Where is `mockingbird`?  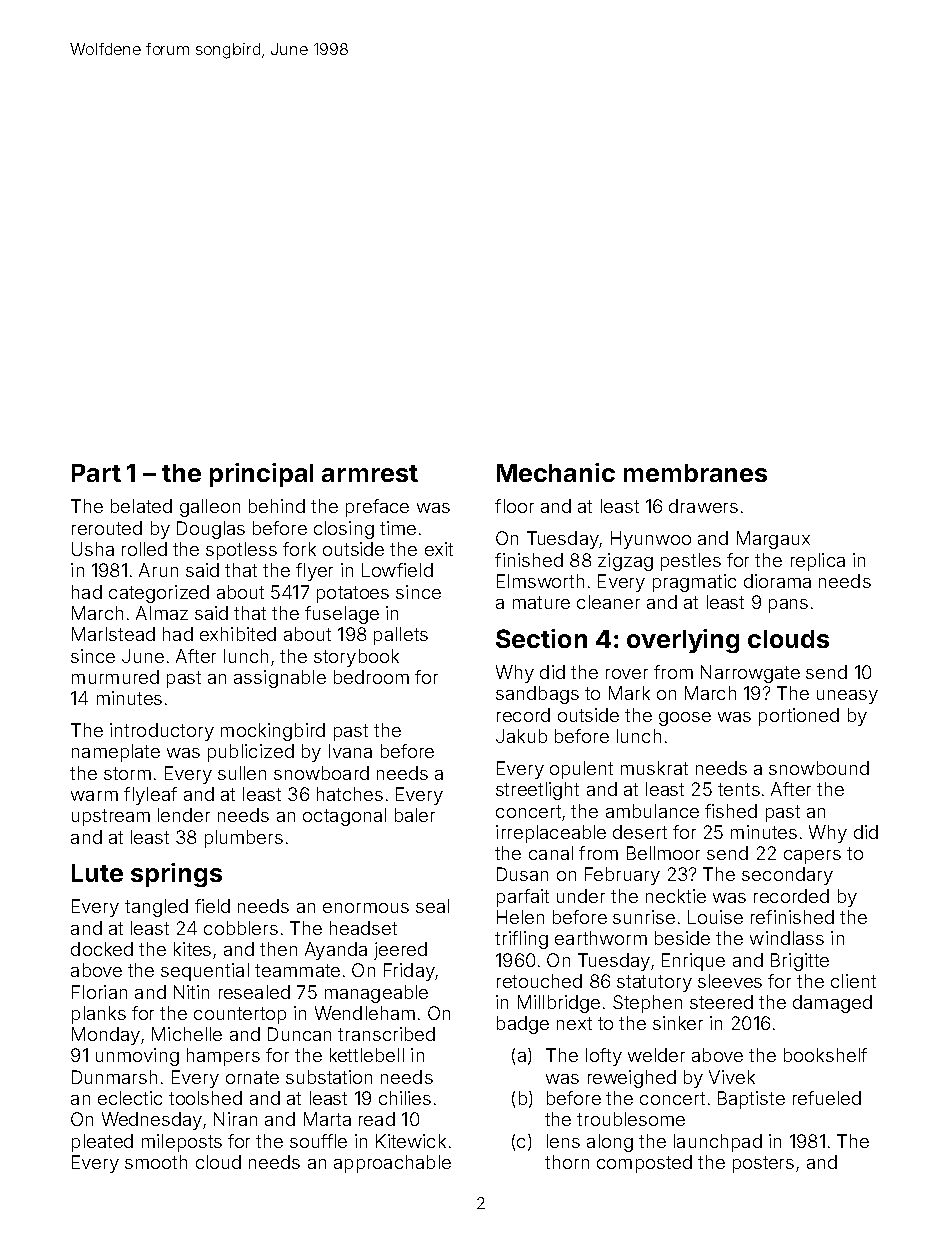 mockingbird is located at coordinates (273, 732).
